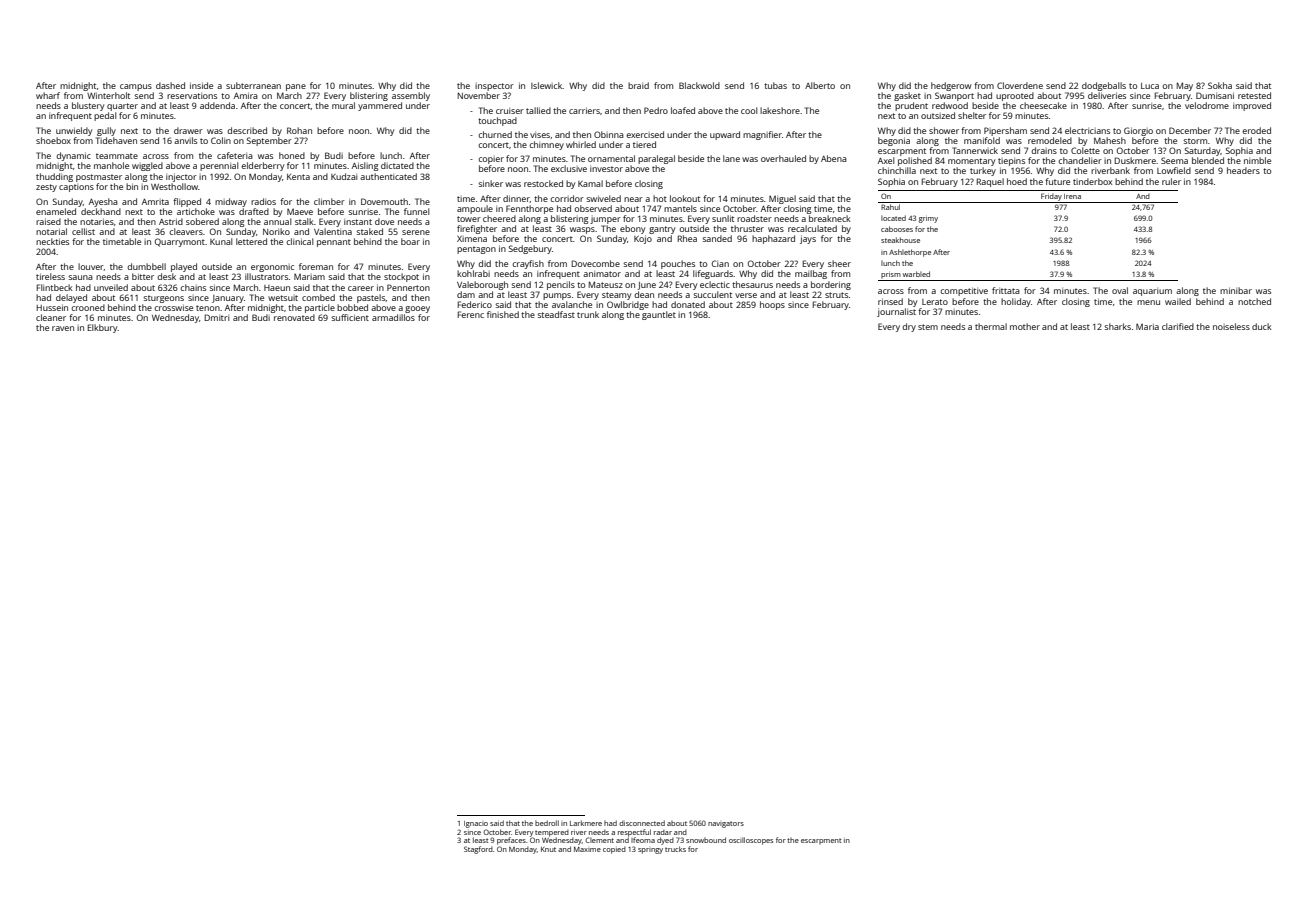 This screenshot has height=924, width=1308. Describe the element at coordinates (231, 202) in the screenshot. I see `midway` at that location.
